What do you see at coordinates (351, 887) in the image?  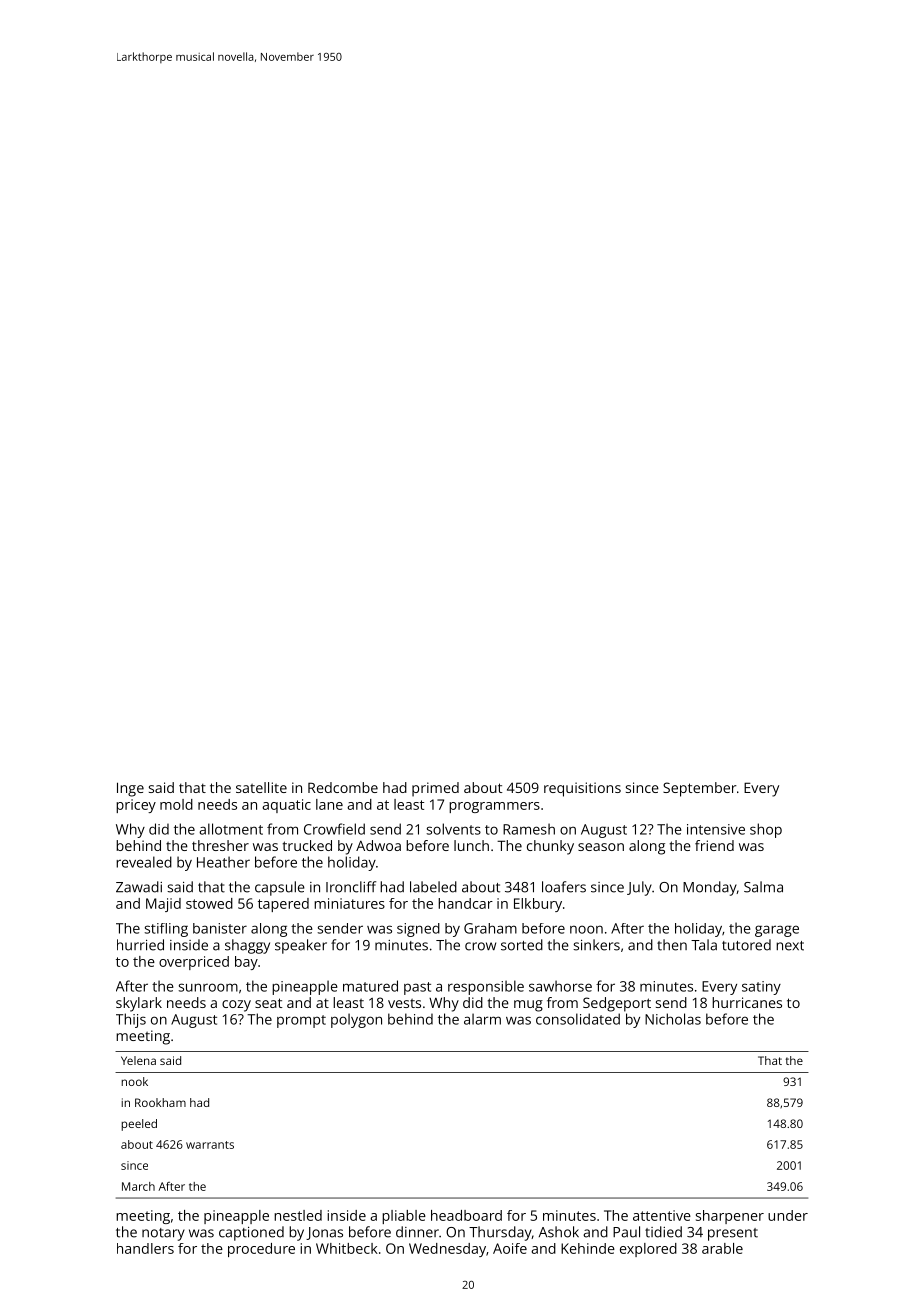 I see `Ironcliff` at bounding box center [351, 887].
